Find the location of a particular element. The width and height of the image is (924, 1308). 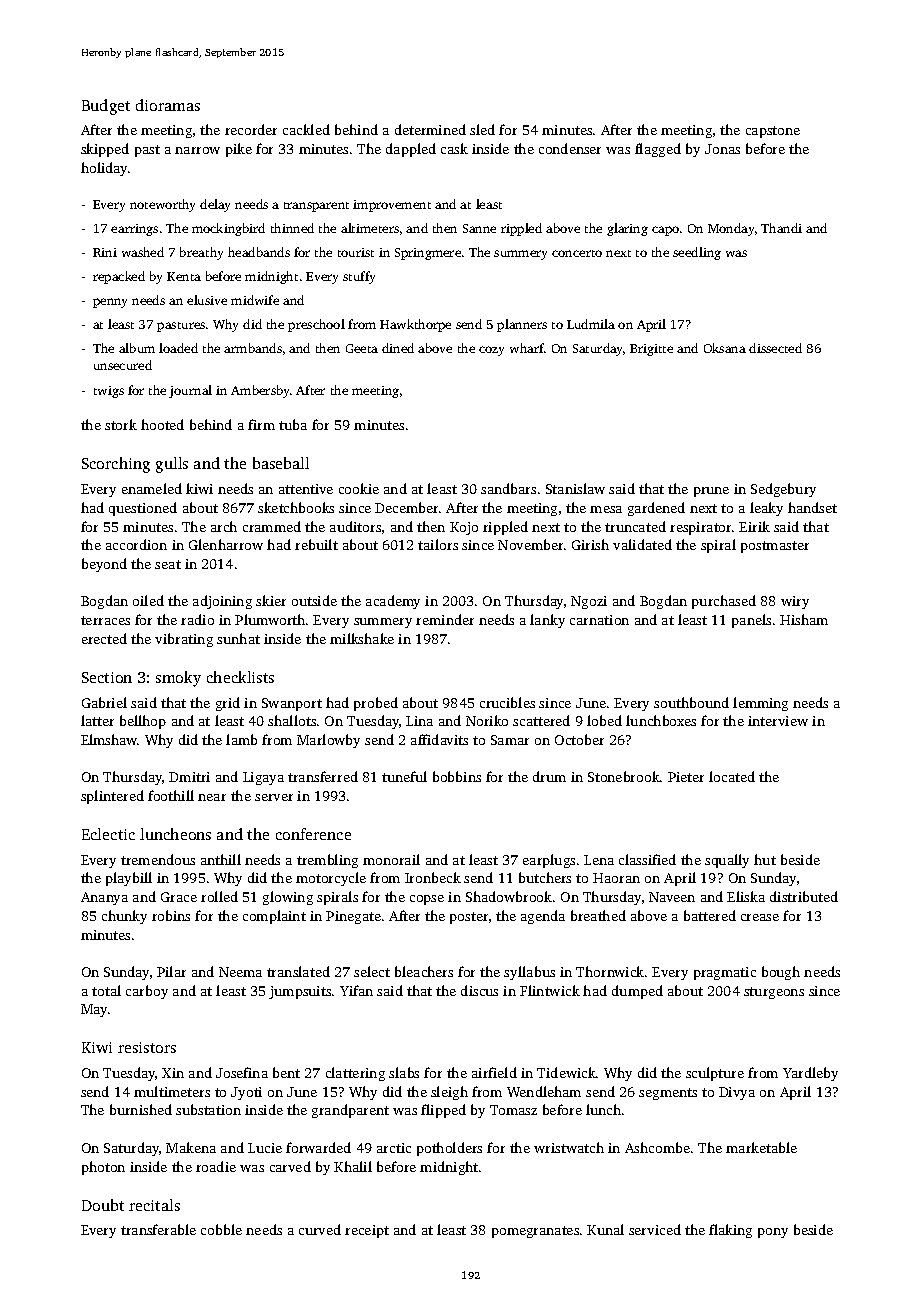

reminder is located at coordinates (445, 619).
